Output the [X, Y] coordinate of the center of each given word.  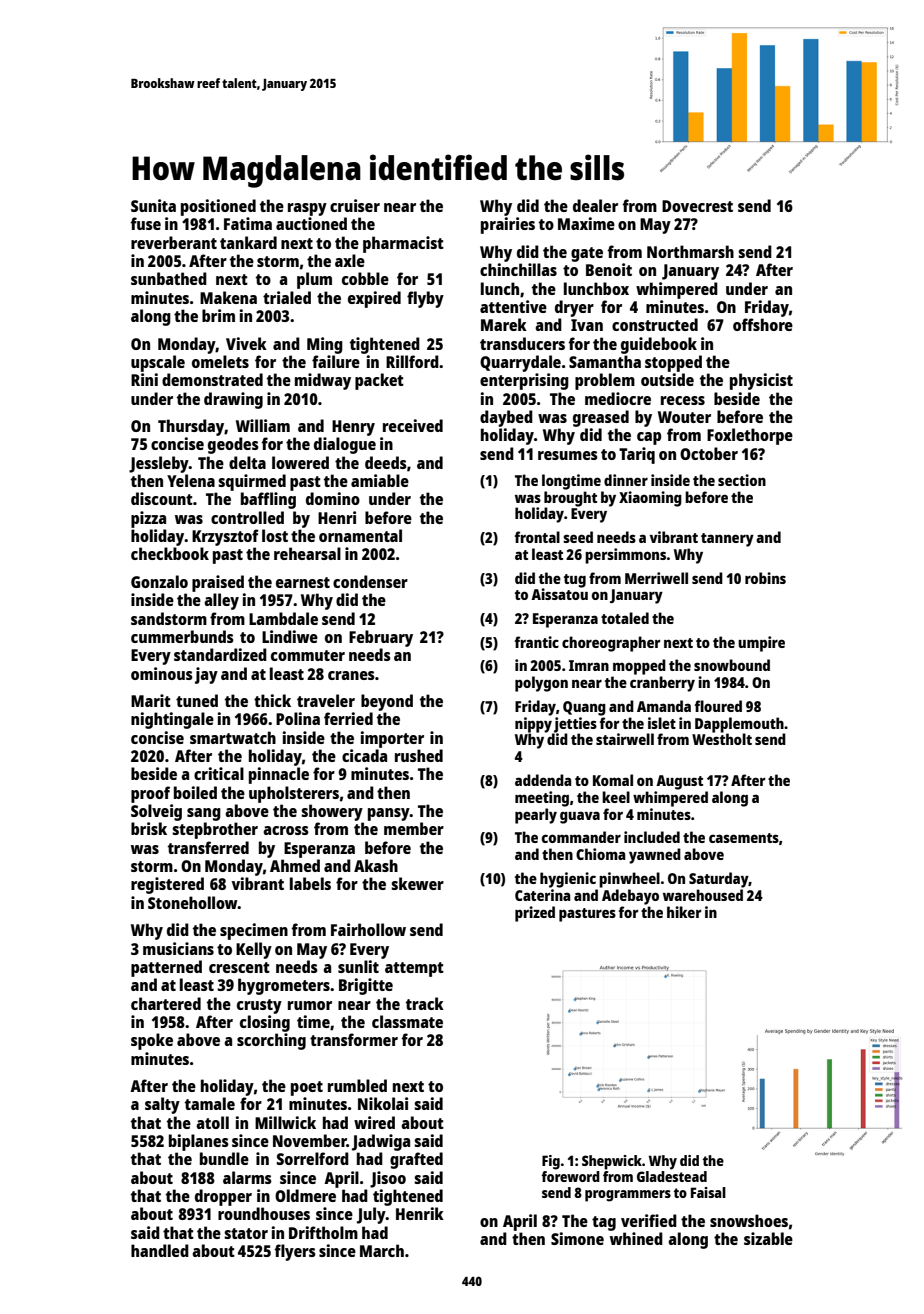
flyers [295, 1252]
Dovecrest [697, 206]
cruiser [355, 205]
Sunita [153, 205]
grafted [416, 1160]
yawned [655, 856]
